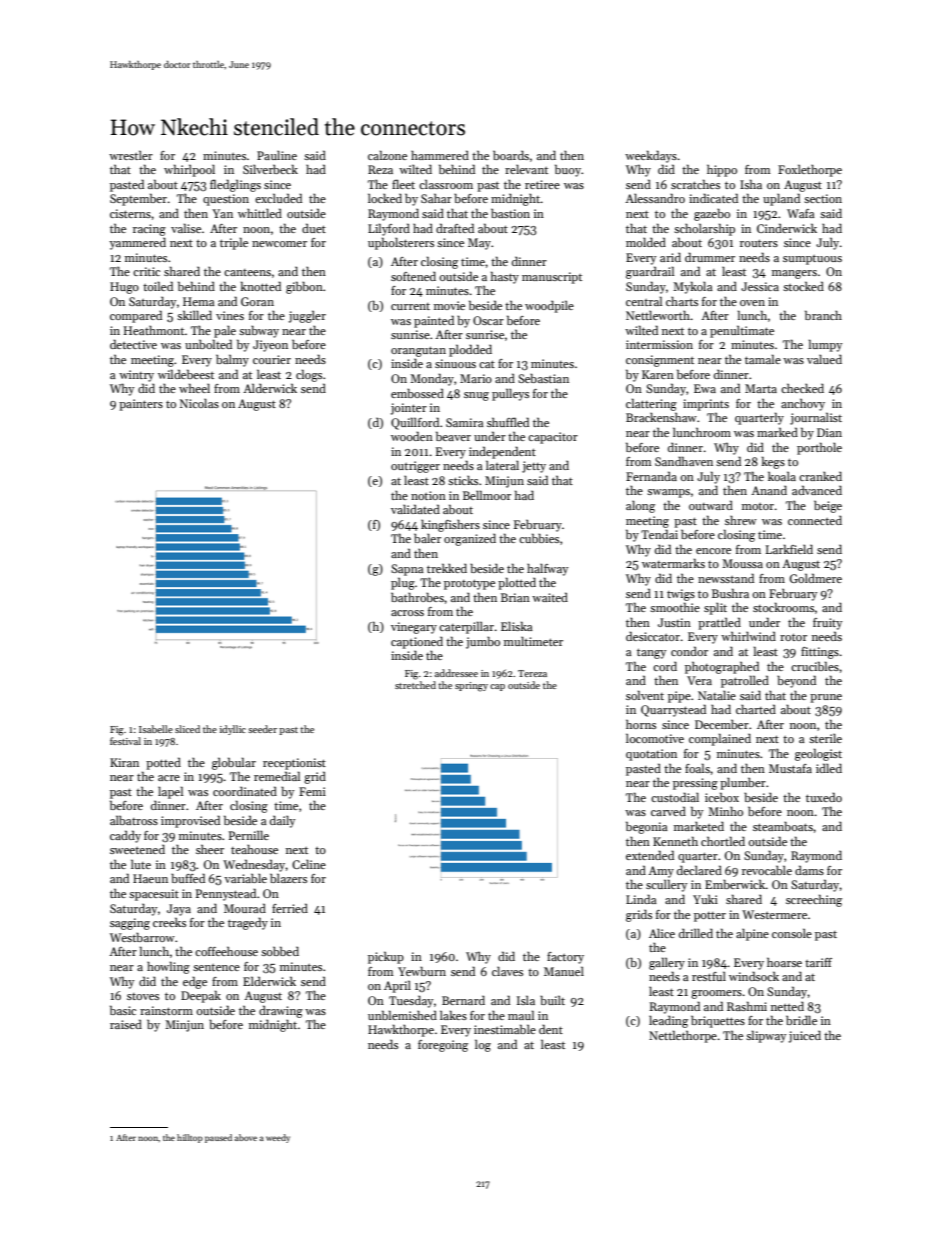 The image size is (952, 1233). I want to click on Celine, so click(309, 864).
